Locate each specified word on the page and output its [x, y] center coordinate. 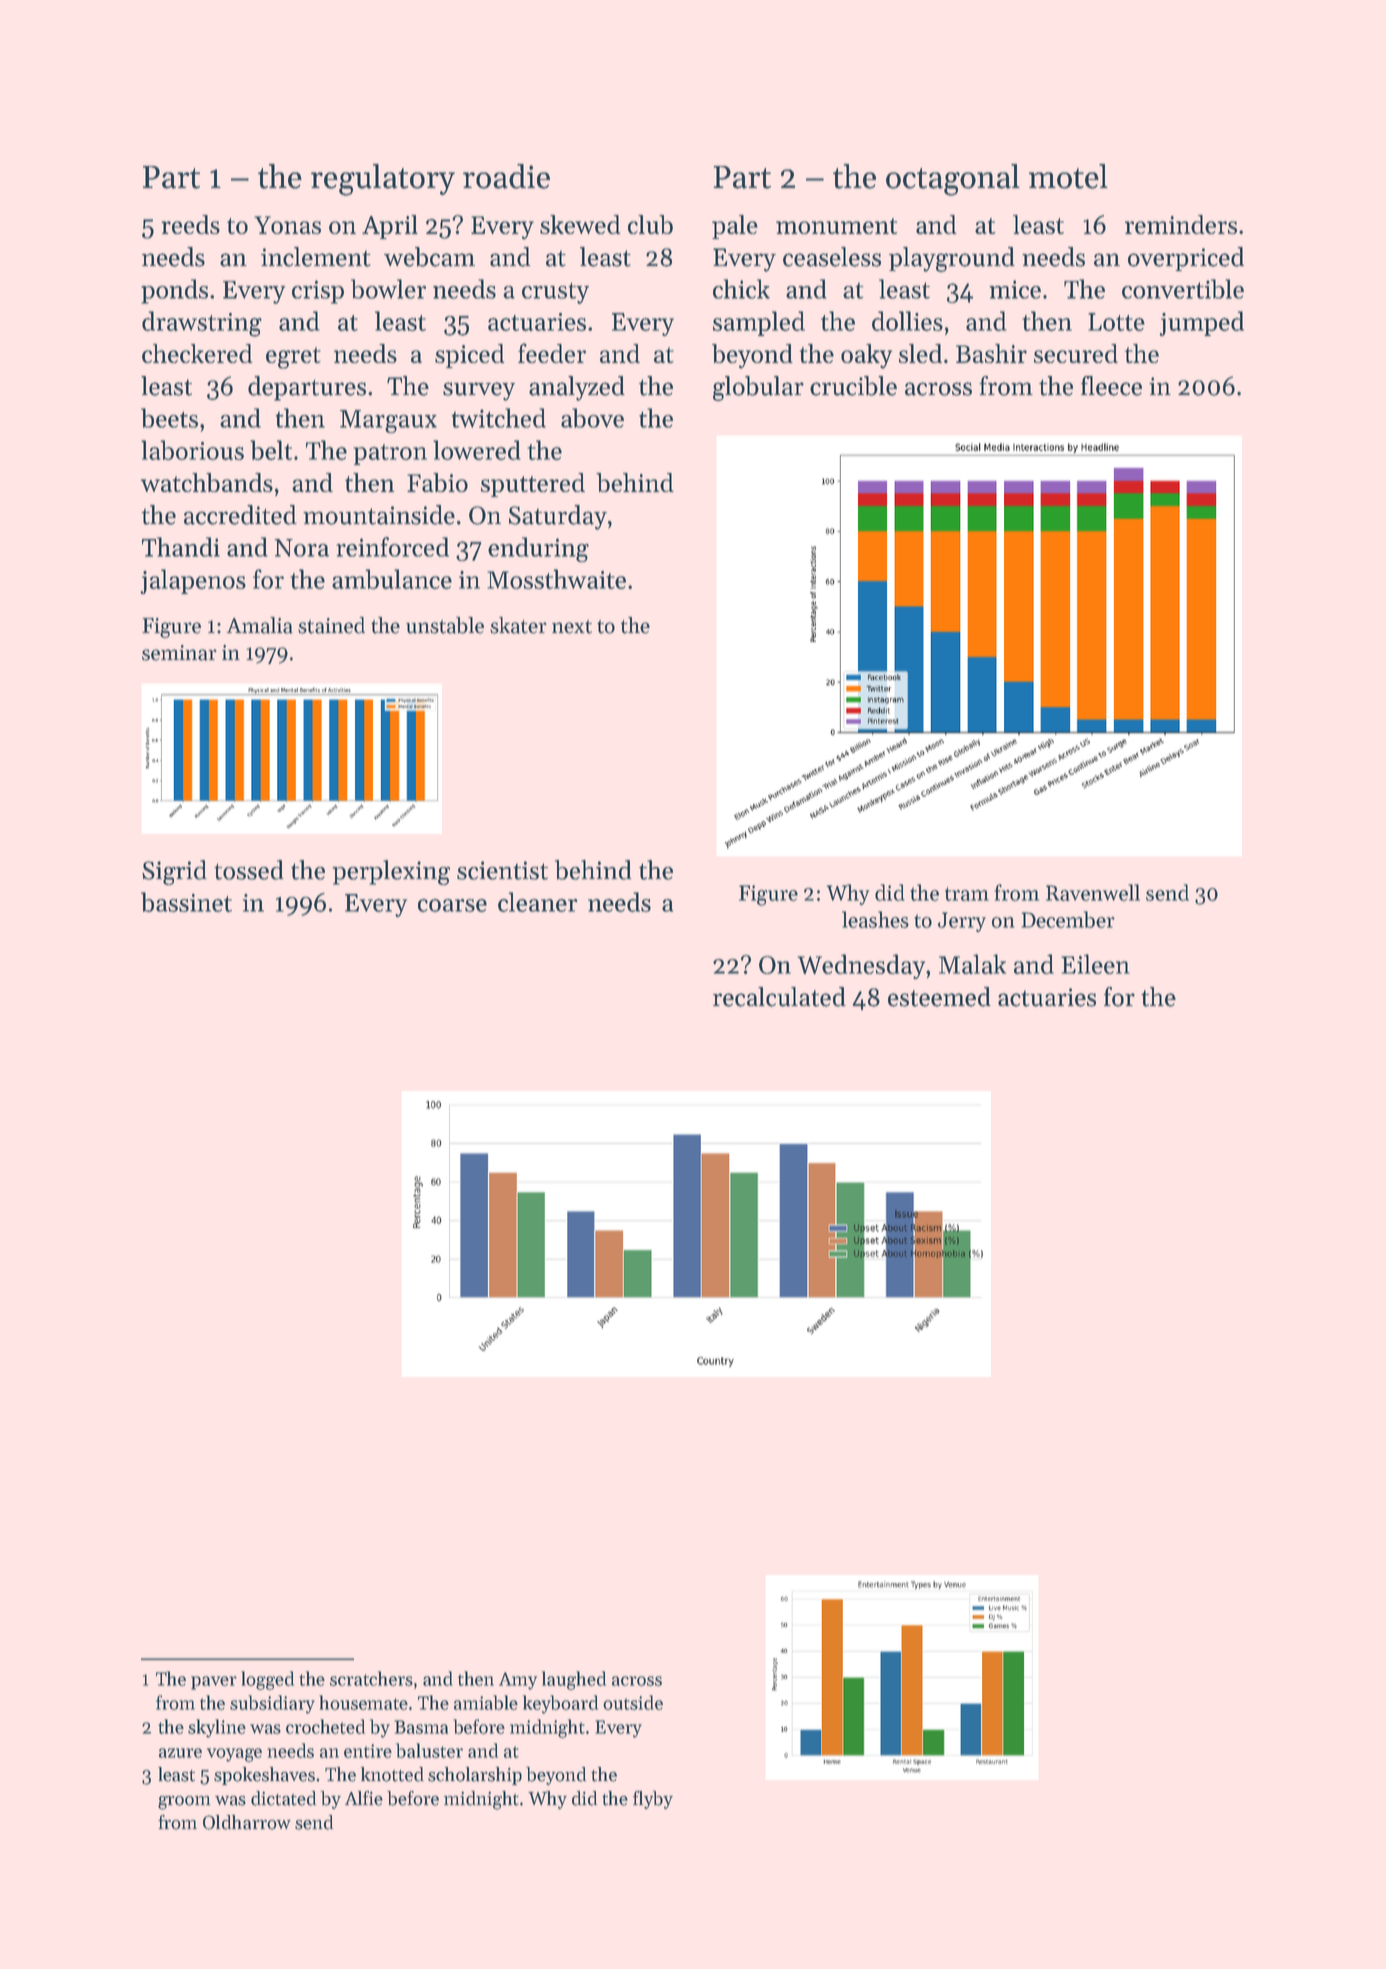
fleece [1111, 386]
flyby [653, 1800]
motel [1068, 176]
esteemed [939, 997]
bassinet [186, 902]
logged [267, 1680]
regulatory [383, 180]
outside [633, 1702]
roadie [506, 176]
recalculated [779, 997]
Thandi [181, 547]
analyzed [577, 388]
